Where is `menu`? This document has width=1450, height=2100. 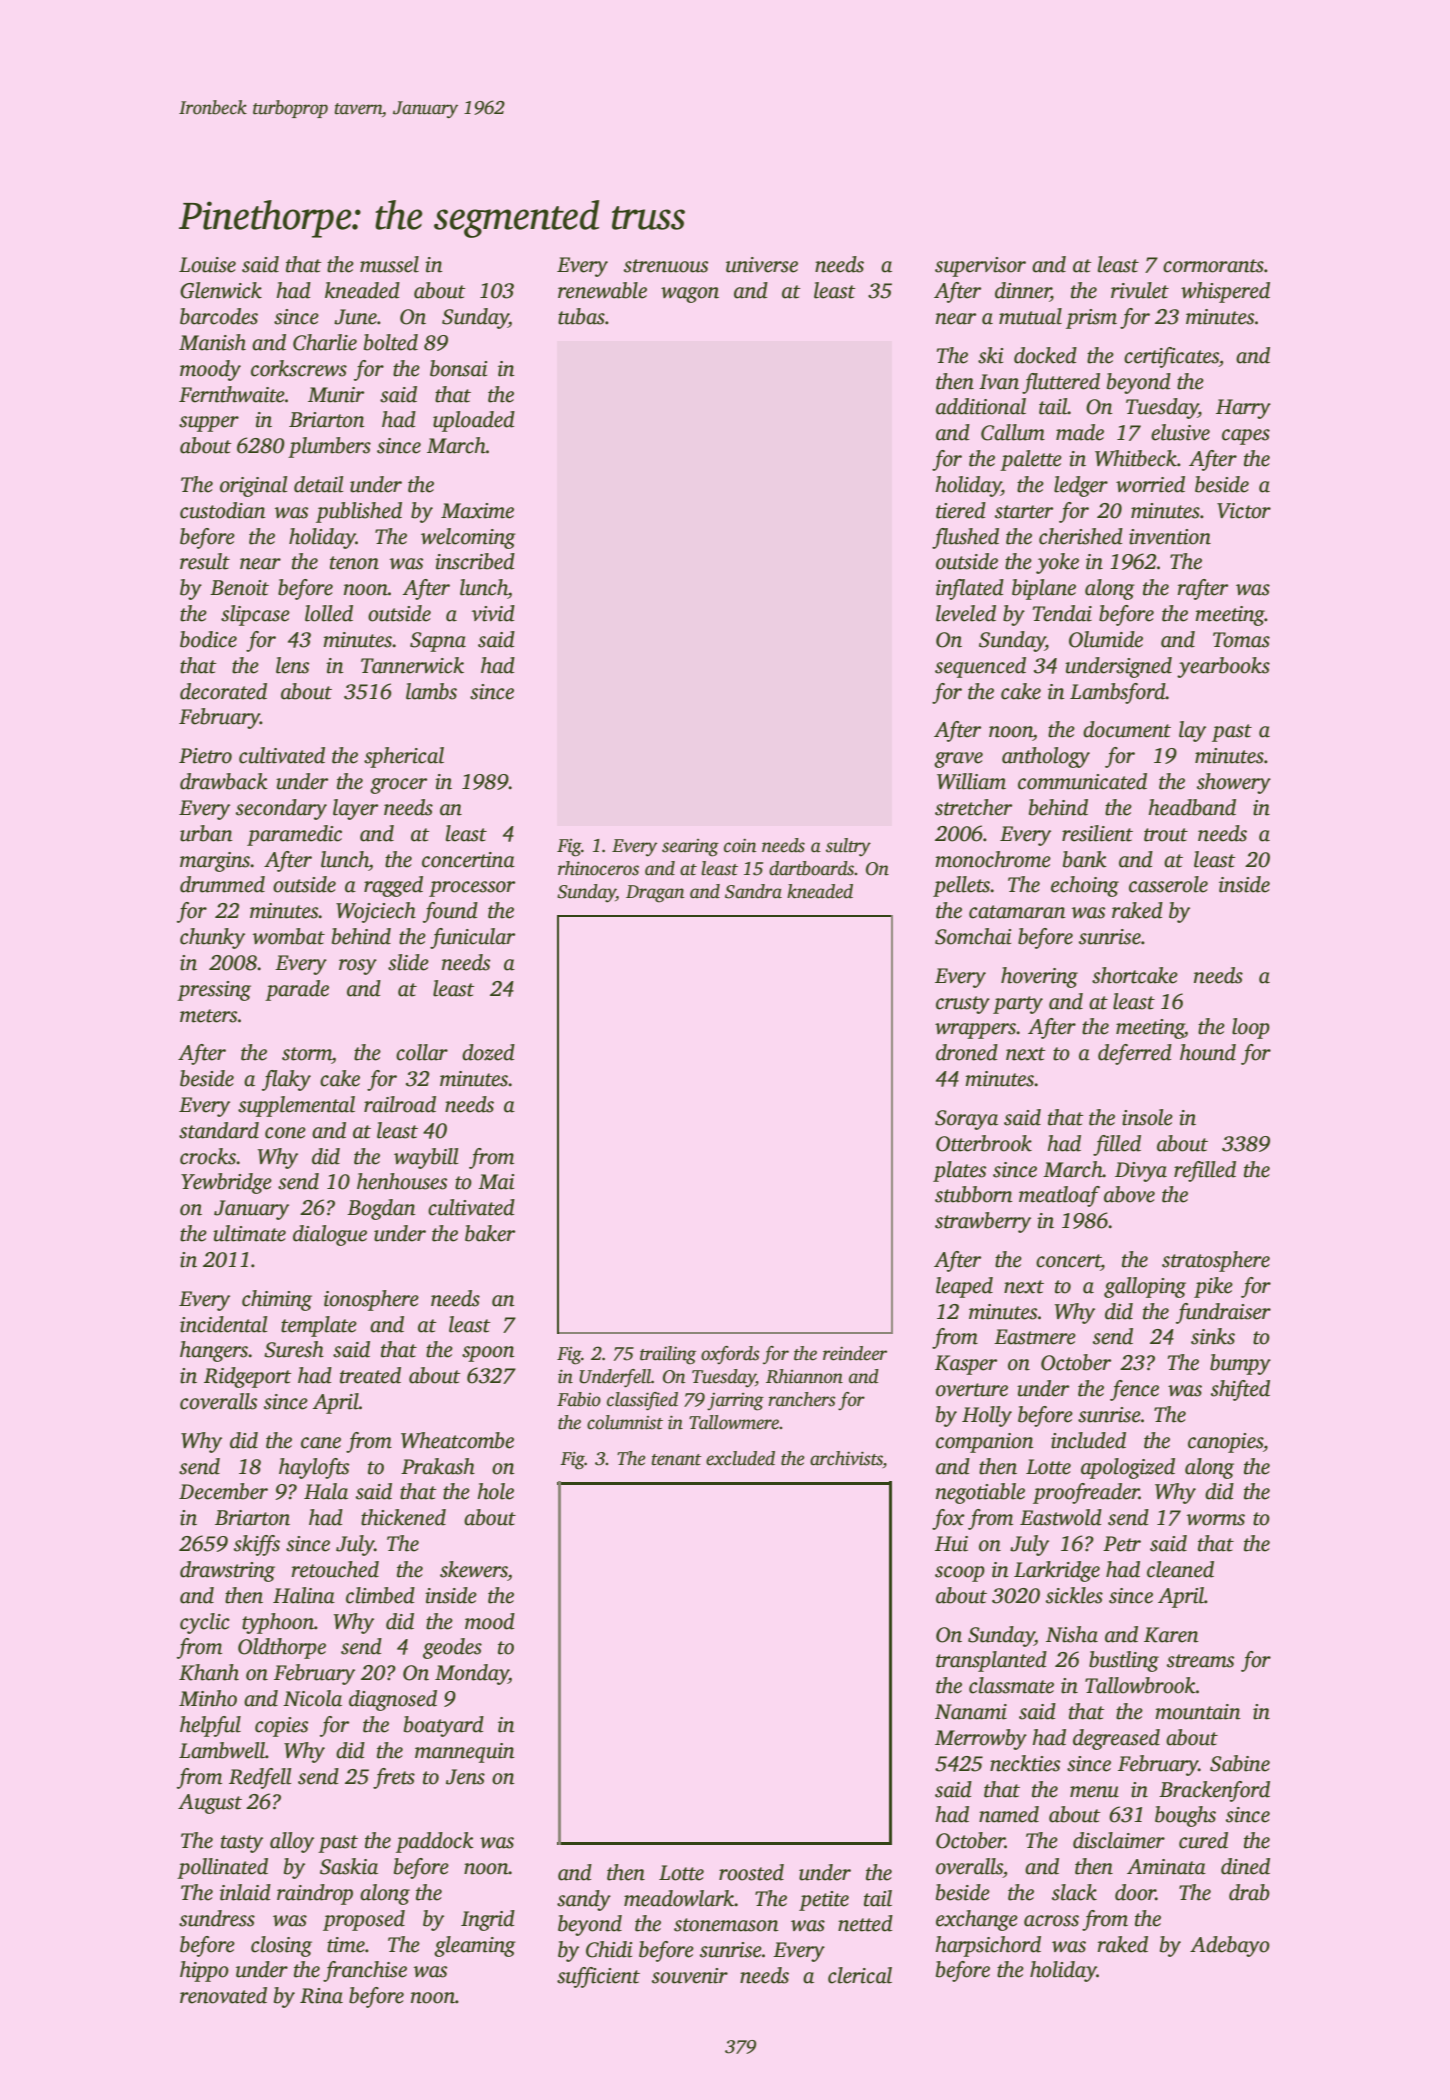 menu is located at coordinates (1094, 1792).
